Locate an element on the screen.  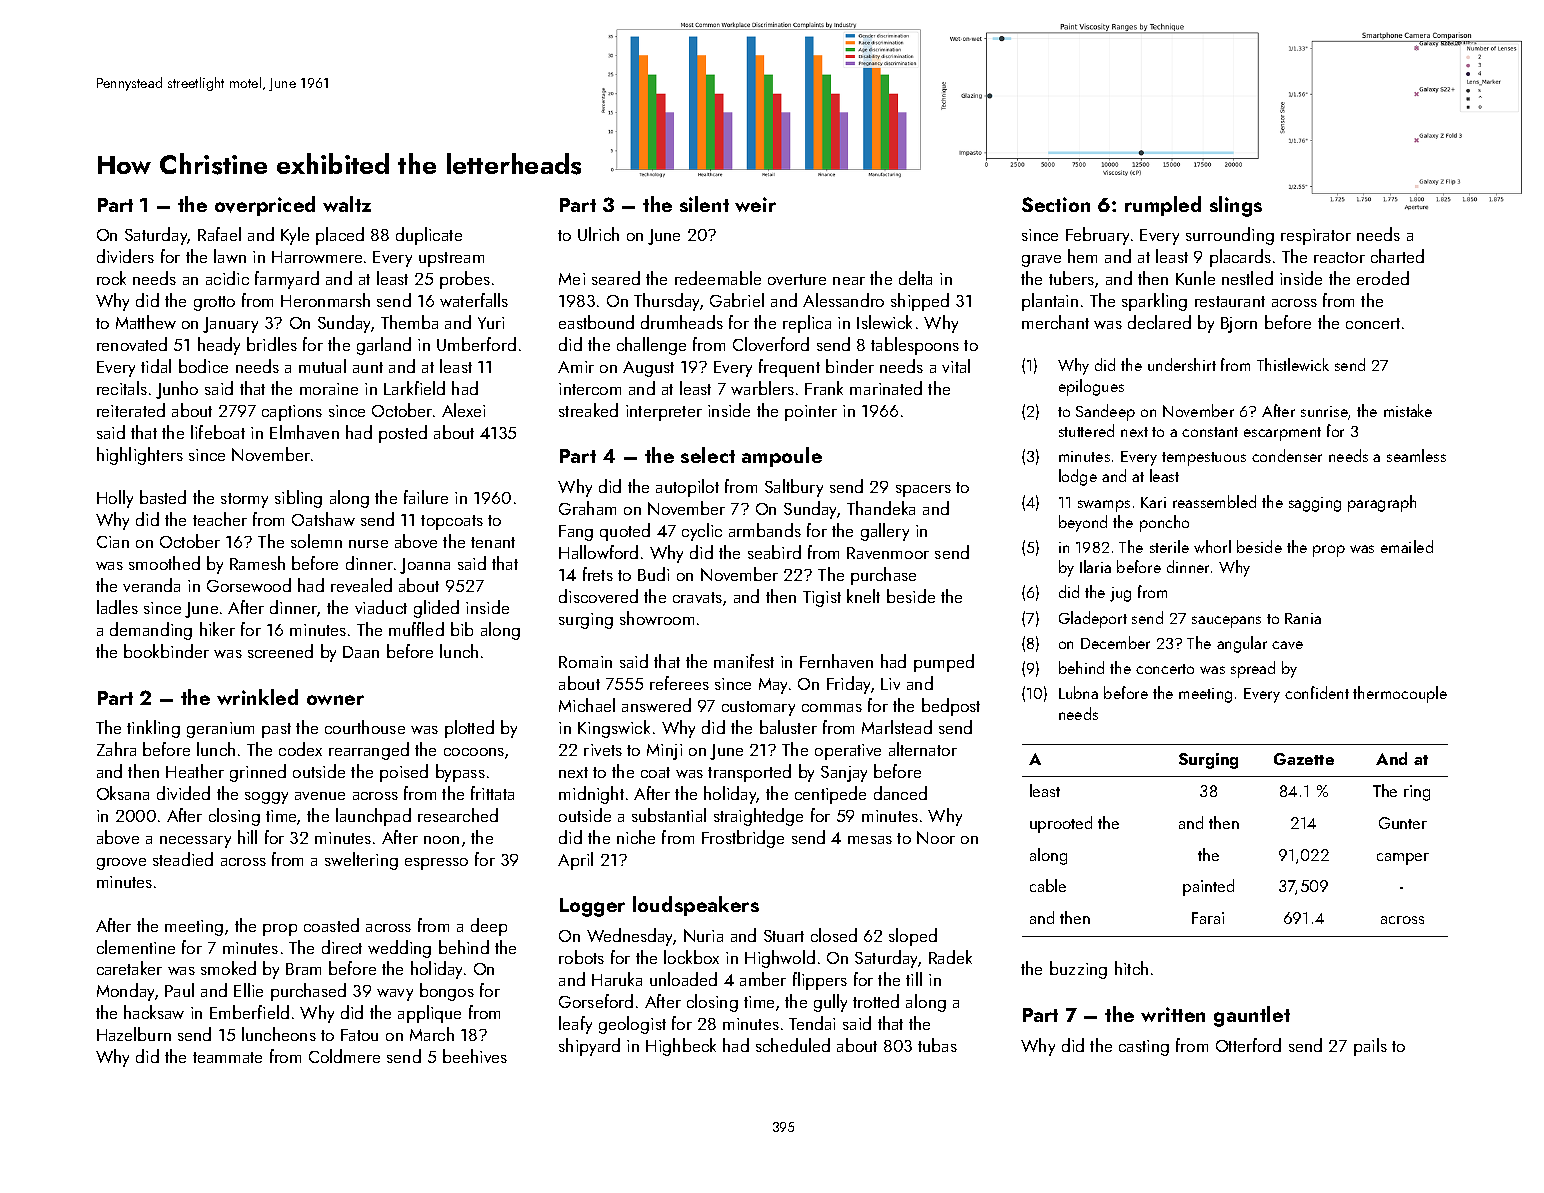
Farai is located at coordinates (1208, 918).
